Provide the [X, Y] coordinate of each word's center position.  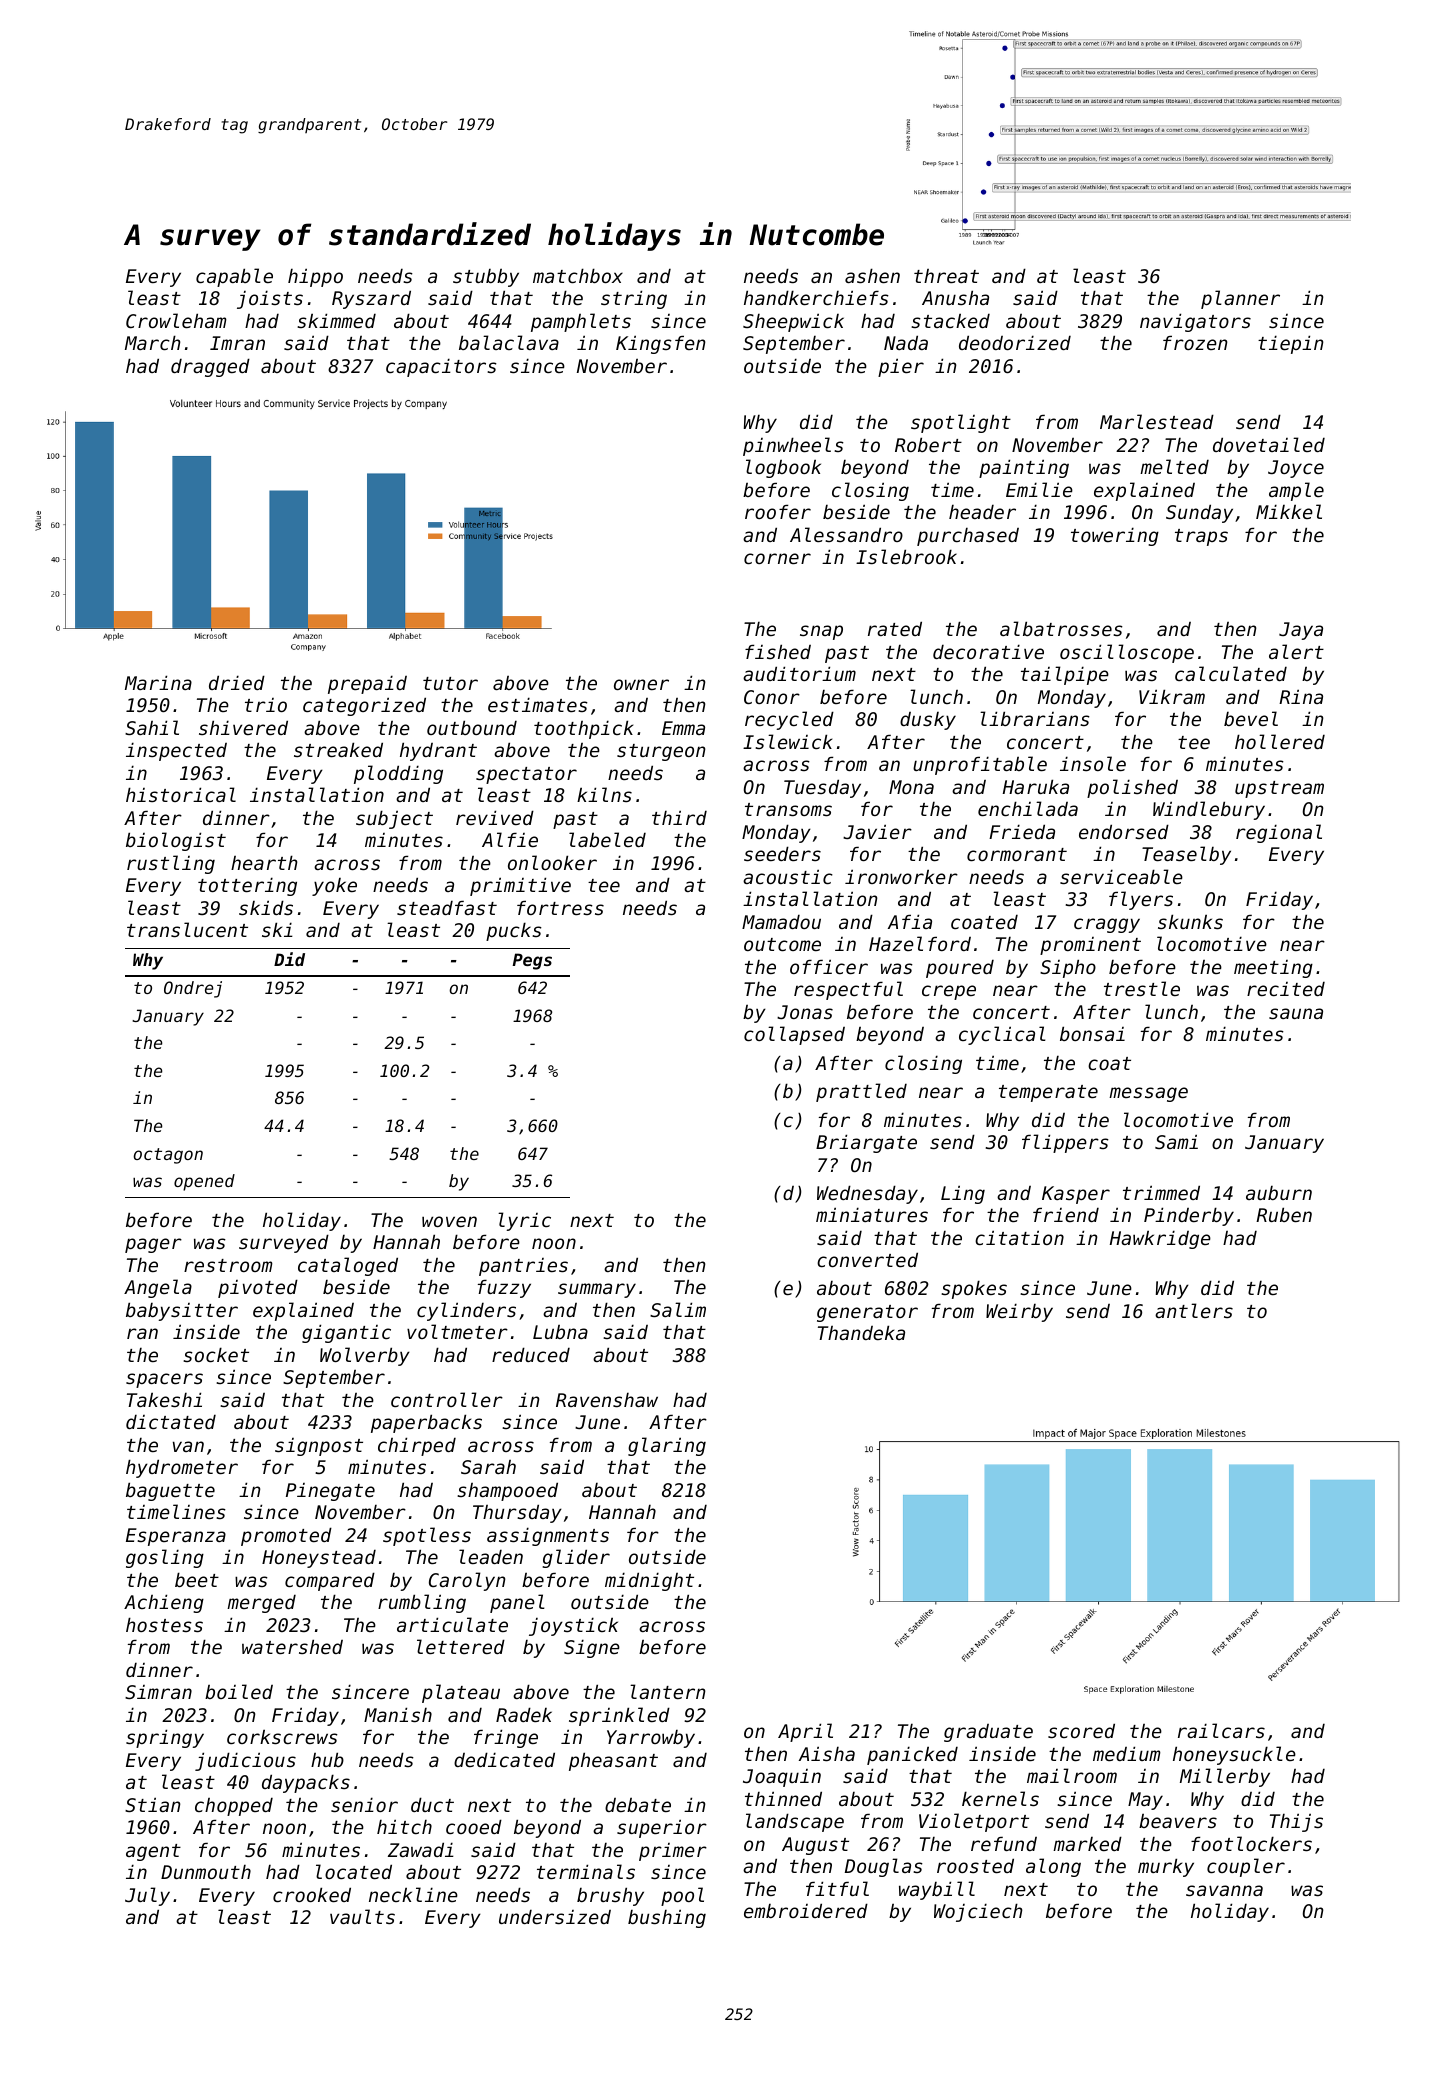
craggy [1107, 925]
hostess [164, 1624]
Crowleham [176, 320]
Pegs [532, 961]
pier [901, 367]
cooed [474, 1826]
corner [777, 558]
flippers [1065, 1143]
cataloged [348, 1266]
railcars [1221, 1730]
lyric [524, 1221]
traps [1201, 537]
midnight [649, 1581]
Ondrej [193, 989]
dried [237, 682]
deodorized [1015, 342]
